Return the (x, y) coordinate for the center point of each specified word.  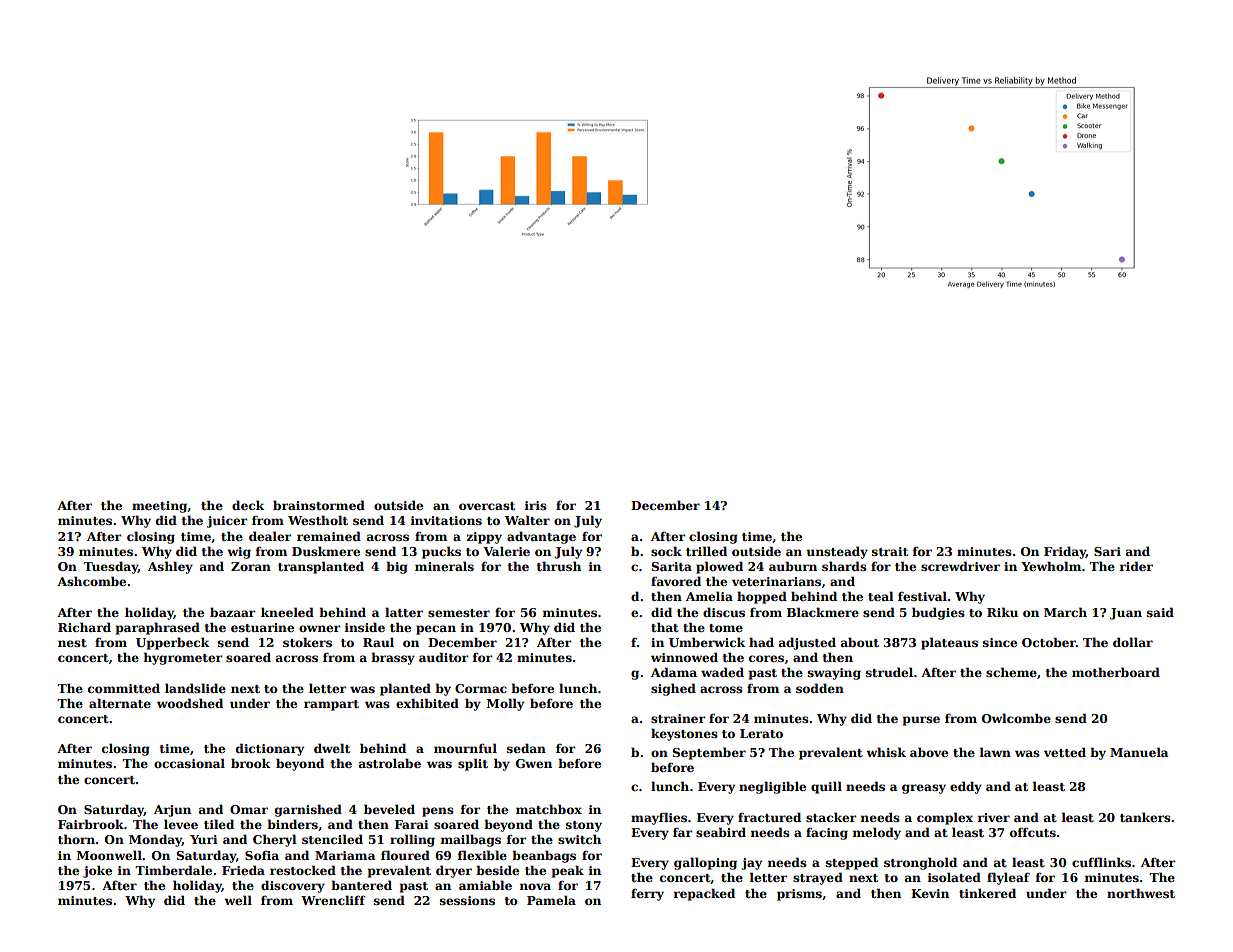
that (665, 627)
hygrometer (183, 658)
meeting (160, 507)
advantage (541, 537)
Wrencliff (333, 900)
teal (881, 596)
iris (536, 505)
